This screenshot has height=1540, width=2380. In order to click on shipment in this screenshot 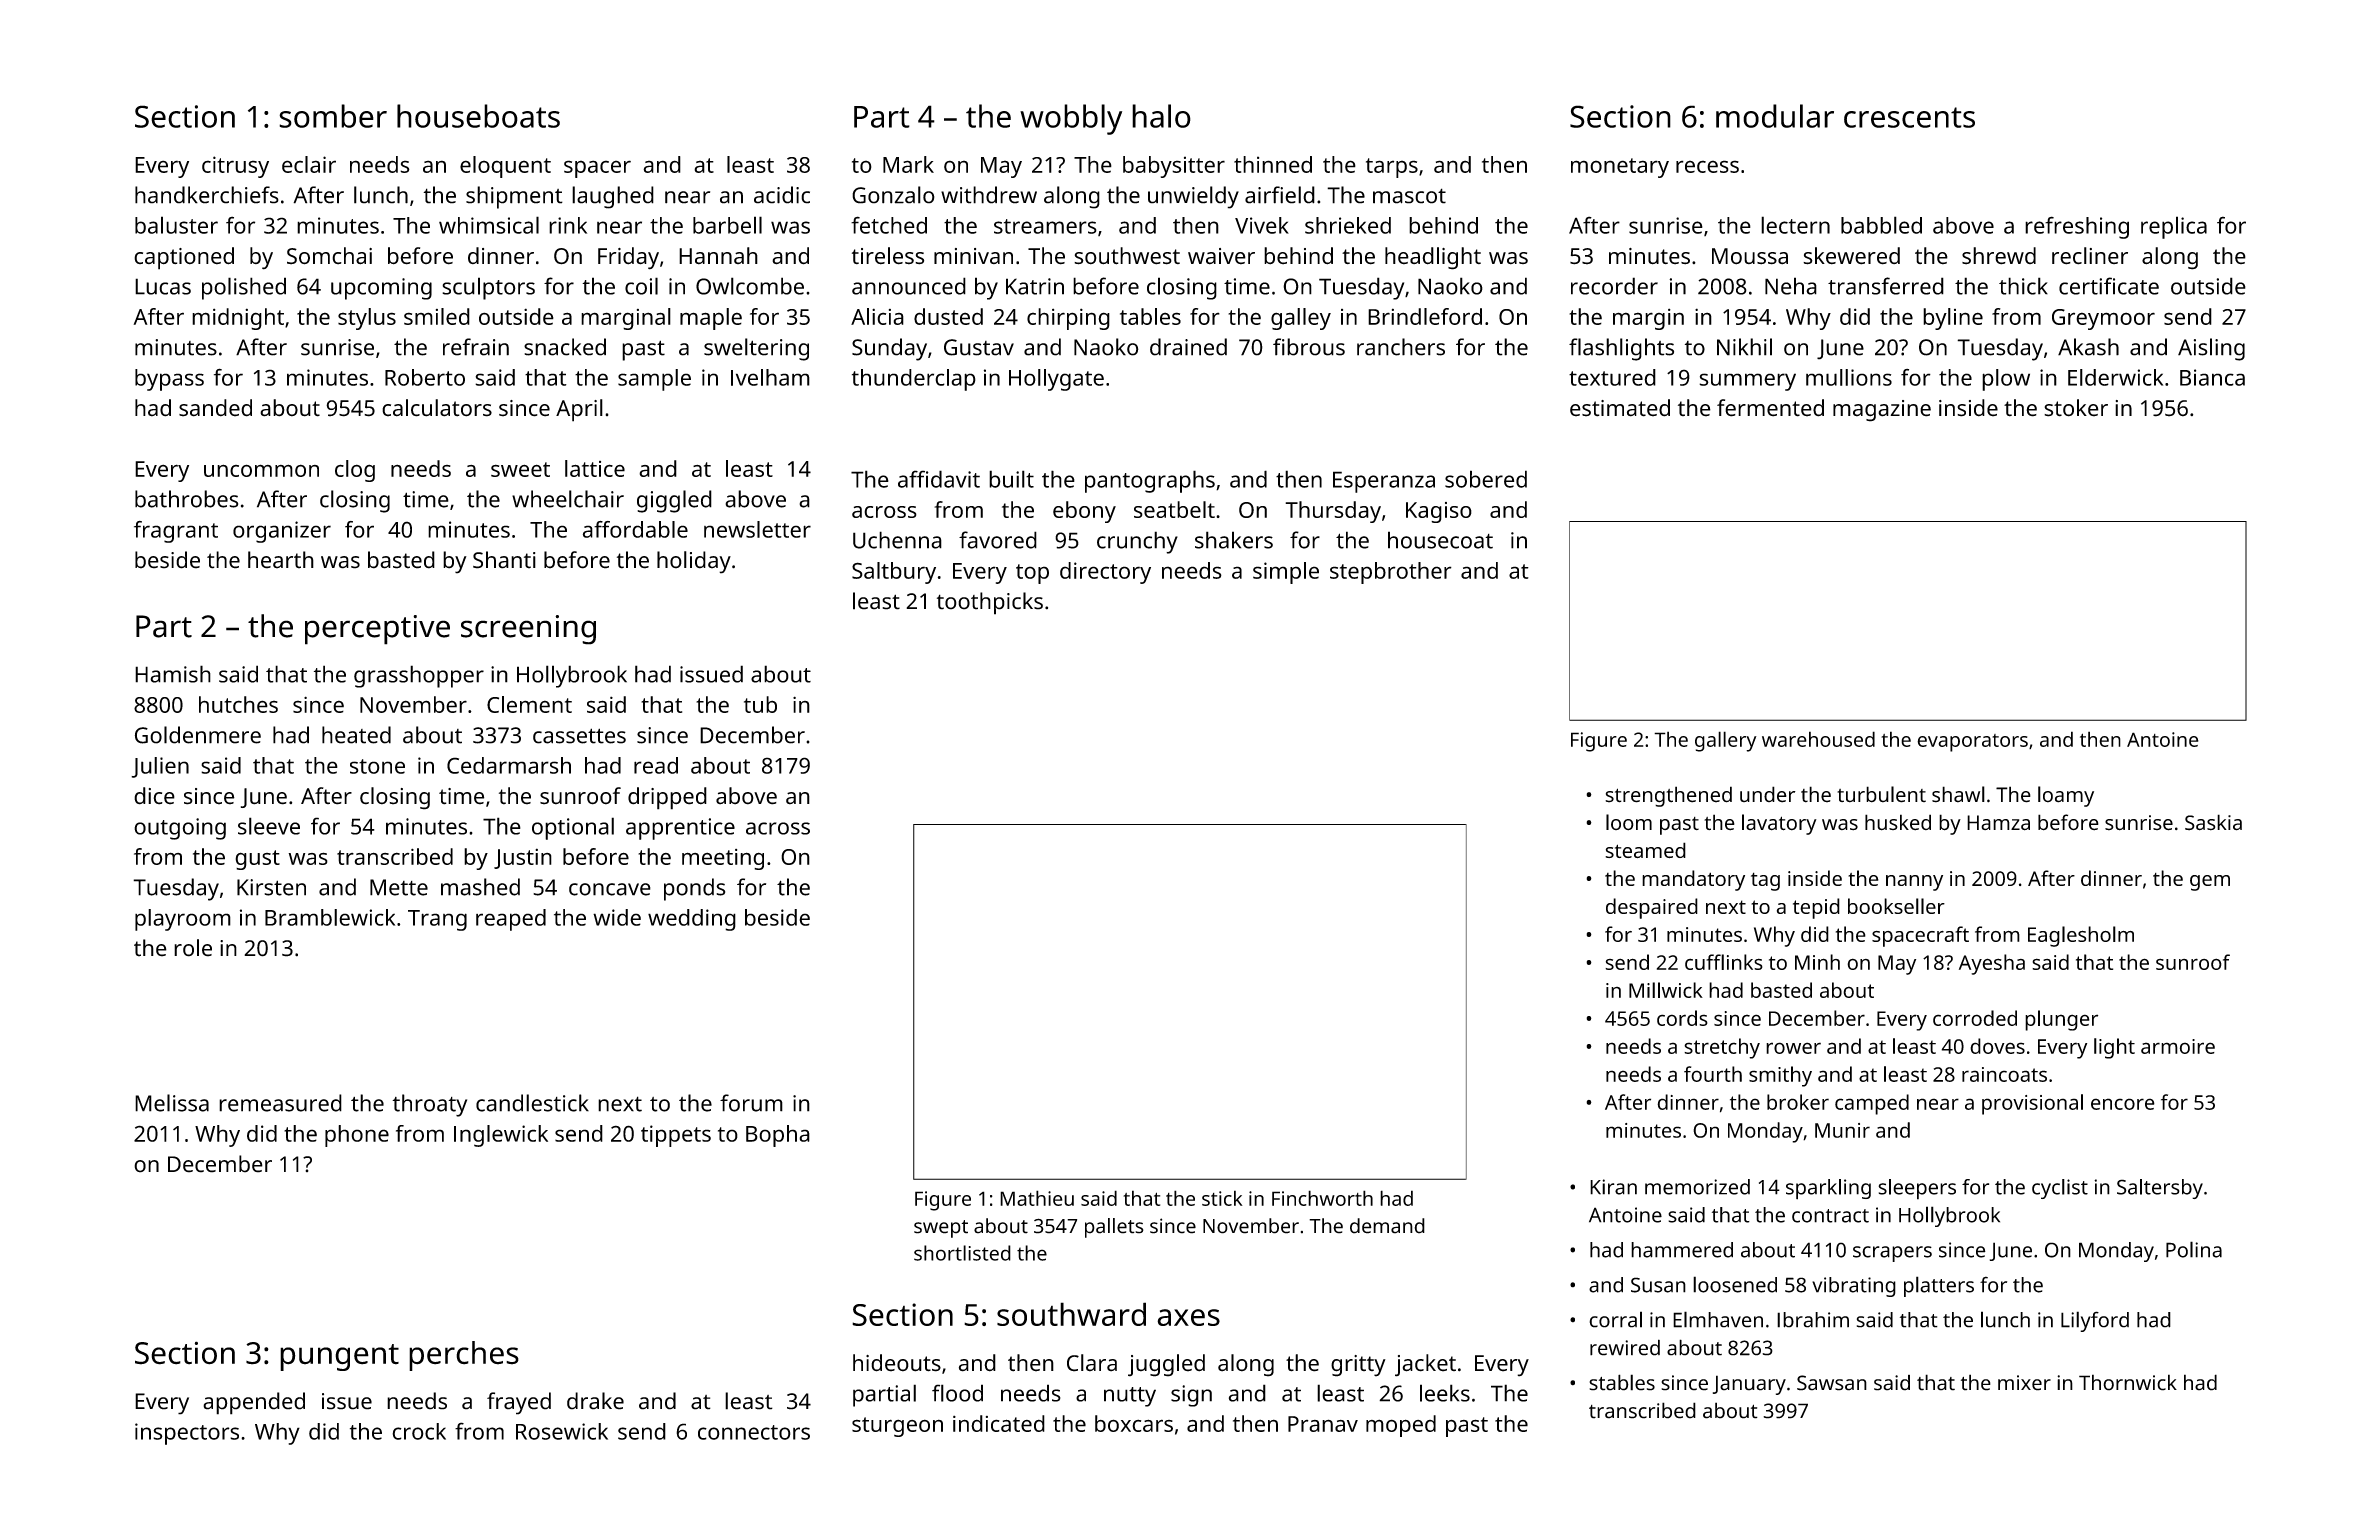, I will do `click(514, 197)`.
